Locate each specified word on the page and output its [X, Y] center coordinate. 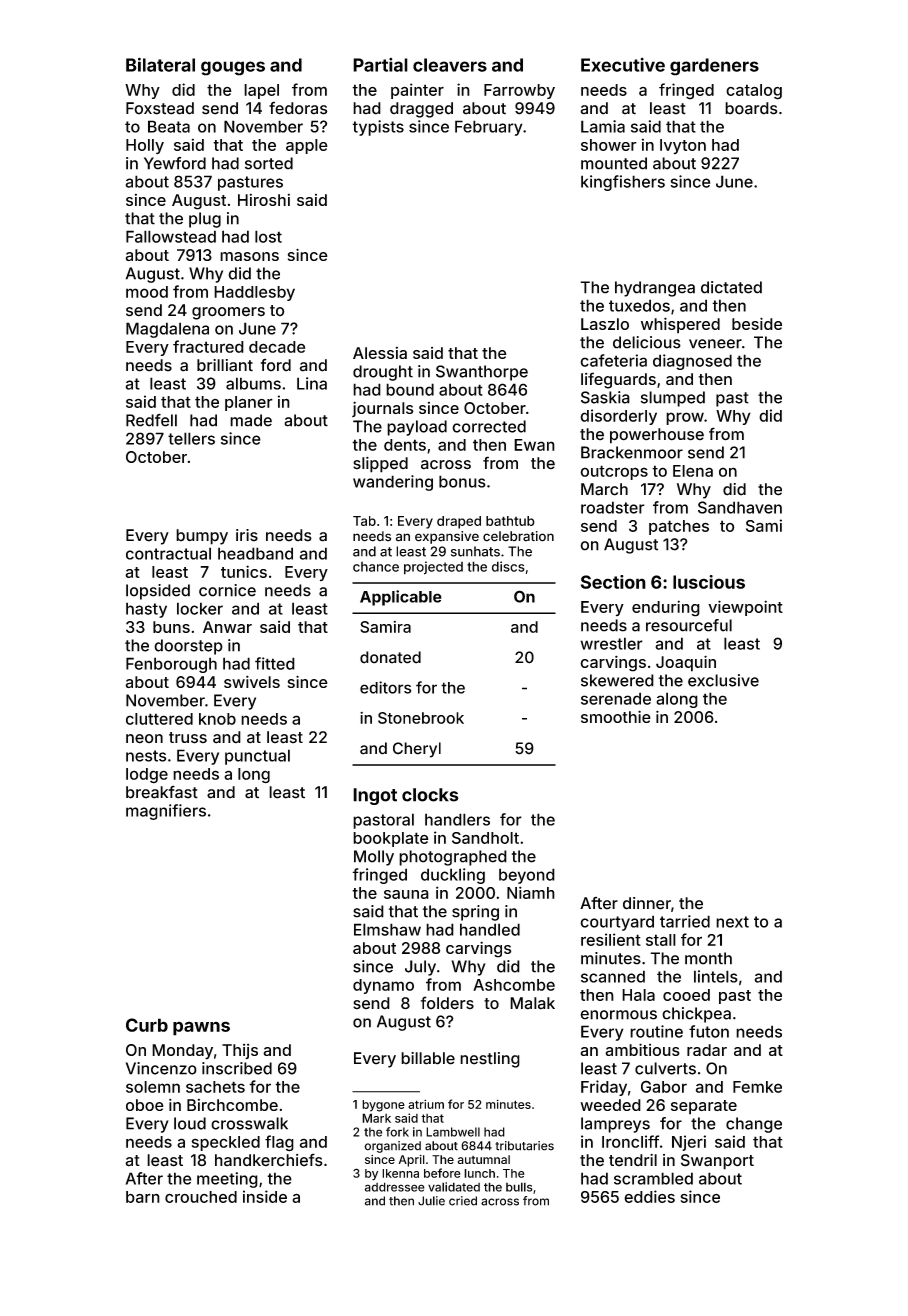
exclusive [723, 680]
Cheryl [417, 750]
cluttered [159, 719]
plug [205, 220]
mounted [614, 163]
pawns [201, 1028]
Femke [757, 1087]
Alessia [380, 353]
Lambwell [453, 1132]
